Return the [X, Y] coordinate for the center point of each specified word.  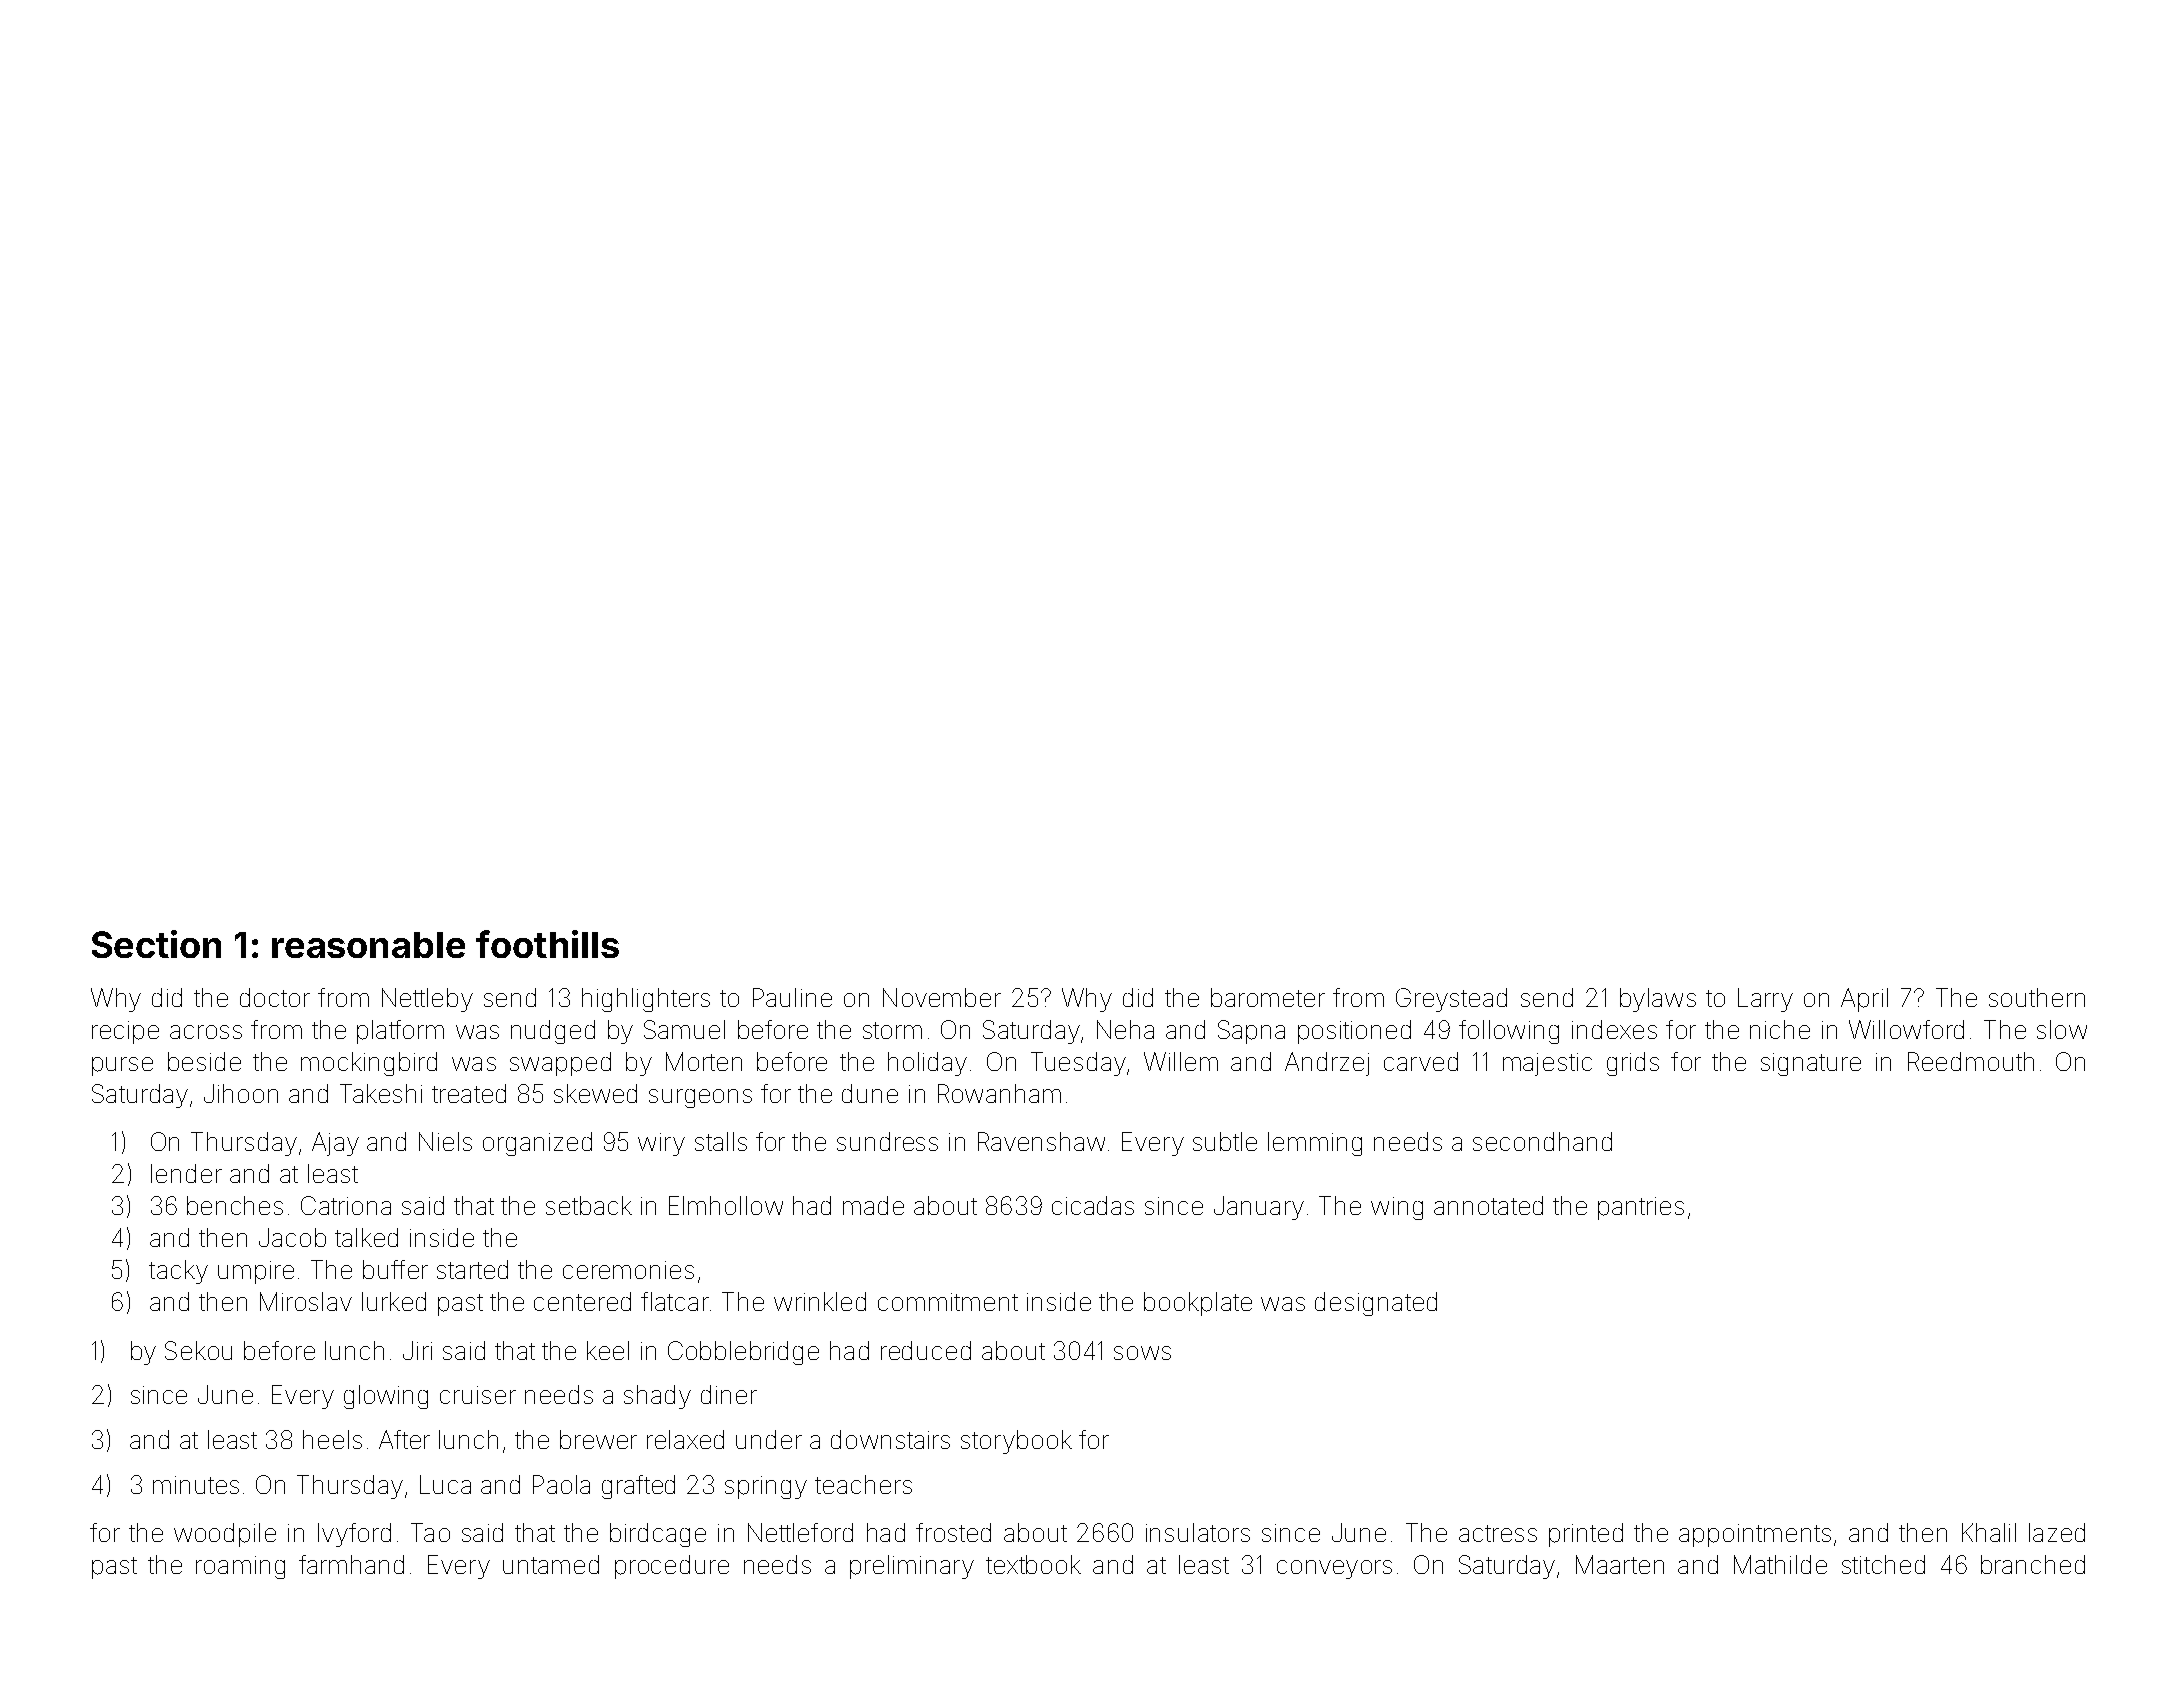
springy [766, 1487]
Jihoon [241, 1093]
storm [892, 1030]
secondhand [1542, 1141]
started [472, 1269]
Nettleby [427, 1000]
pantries [1641, 1208]
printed [1586, 1535]
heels [332, 1439]
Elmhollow [726, 1205]
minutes [196, 1485]
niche [1780, 1029]
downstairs [890, 1439]
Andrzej [1327, 1064]
